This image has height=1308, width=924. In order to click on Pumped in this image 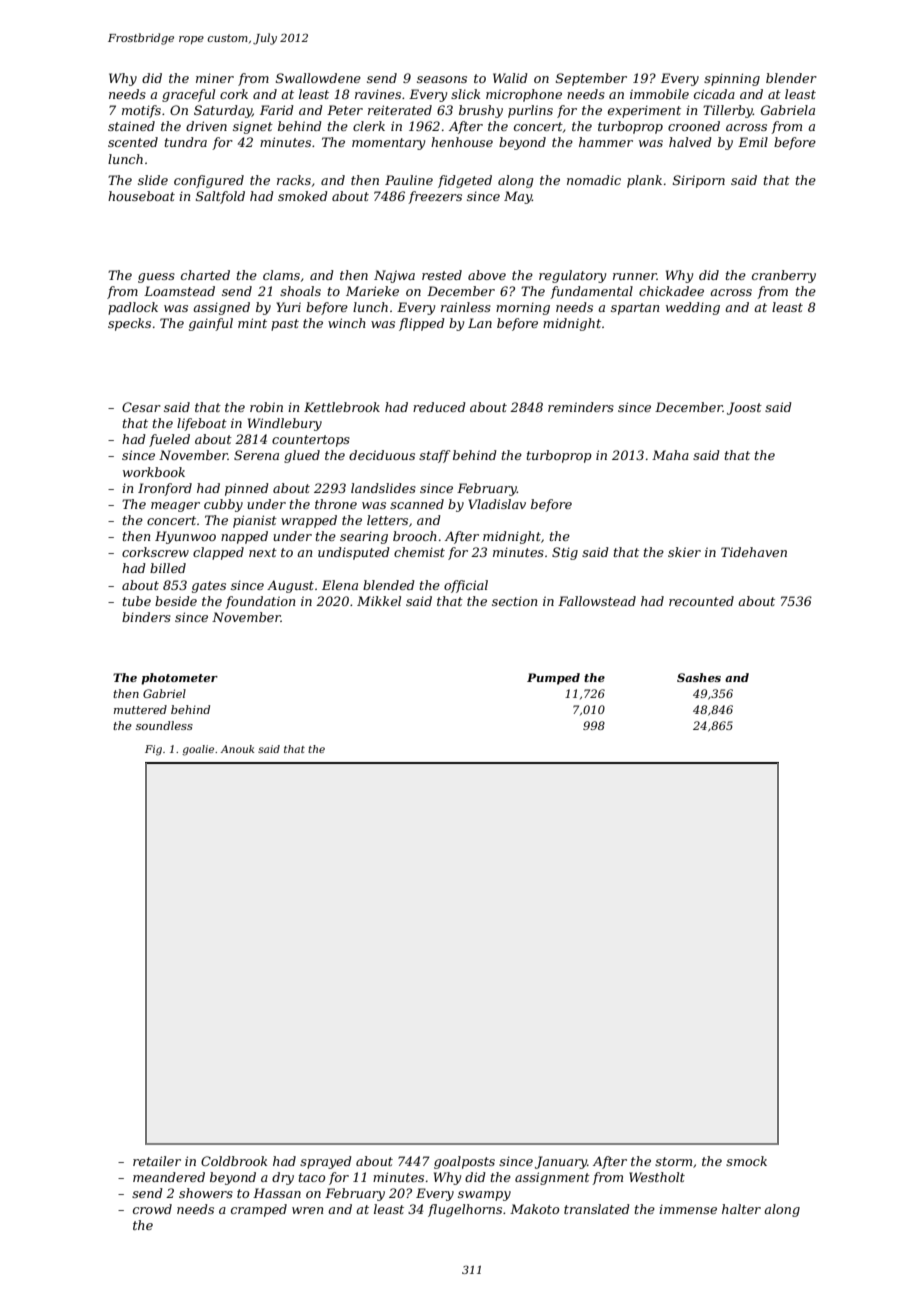, I will do `click(553, 679)`.
